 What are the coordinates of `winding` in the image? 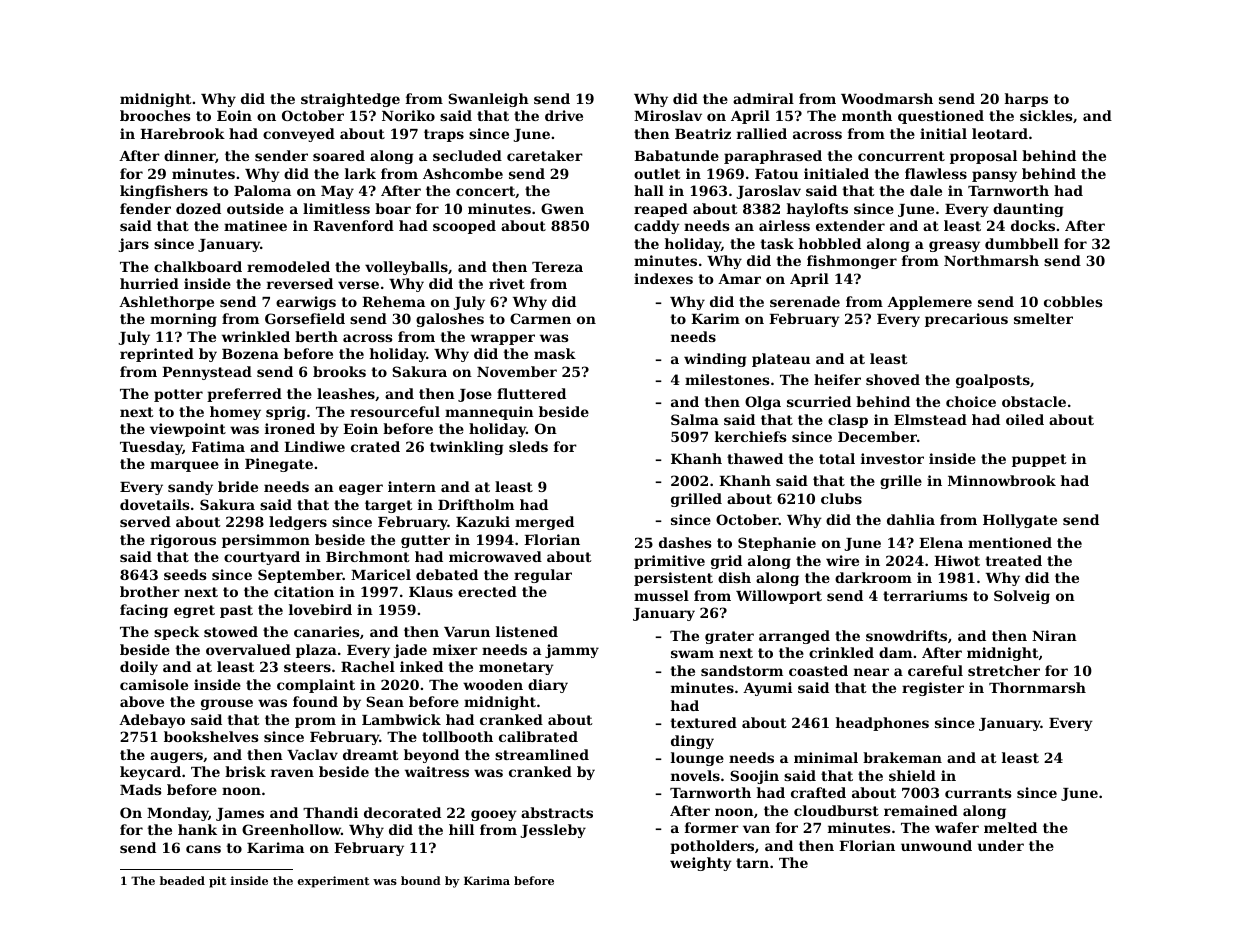 It's located at (715, 360).
